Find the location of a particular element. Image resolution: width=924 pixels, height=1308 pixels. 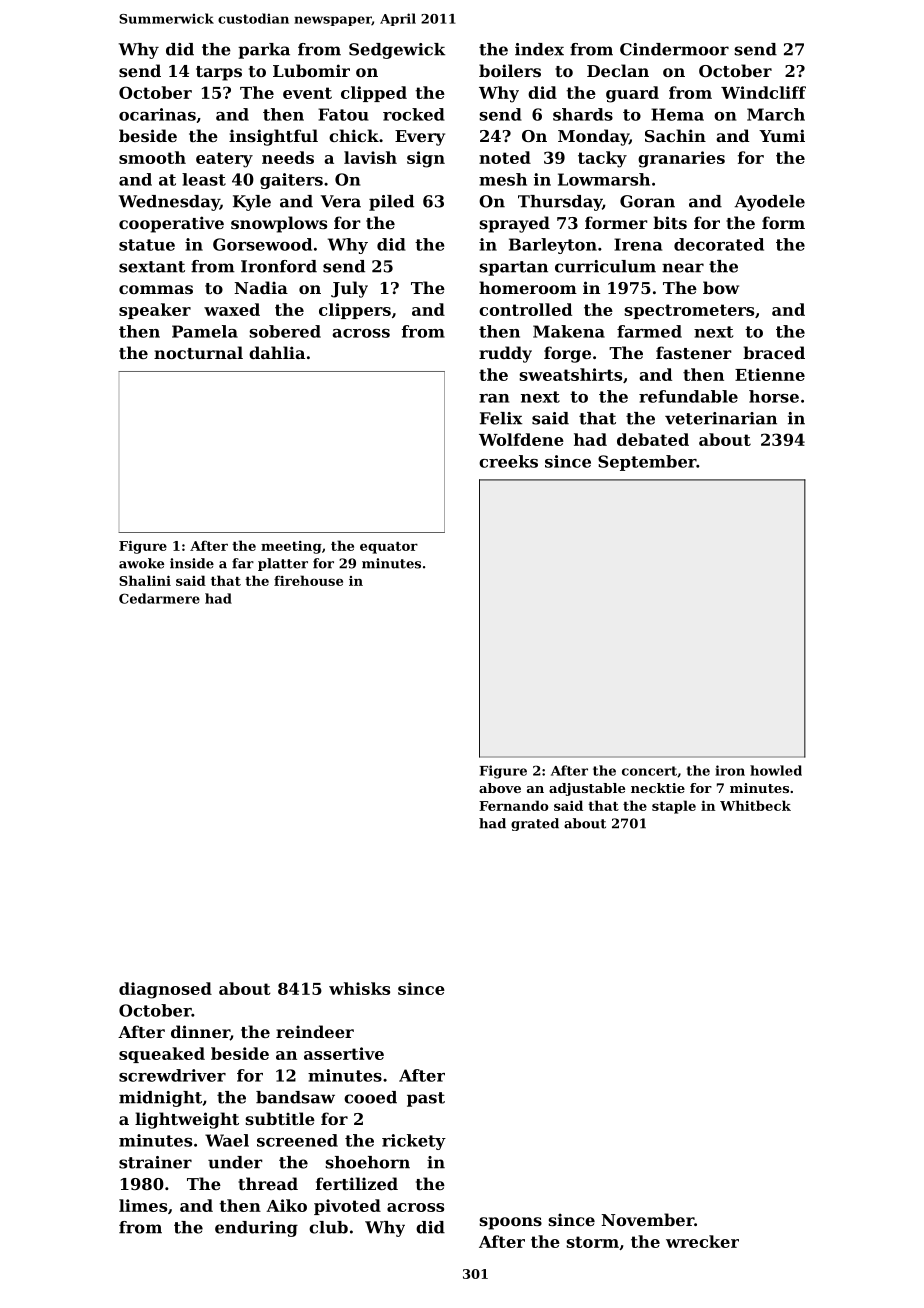

shoehorn is located at coordinates (368, 1162).
